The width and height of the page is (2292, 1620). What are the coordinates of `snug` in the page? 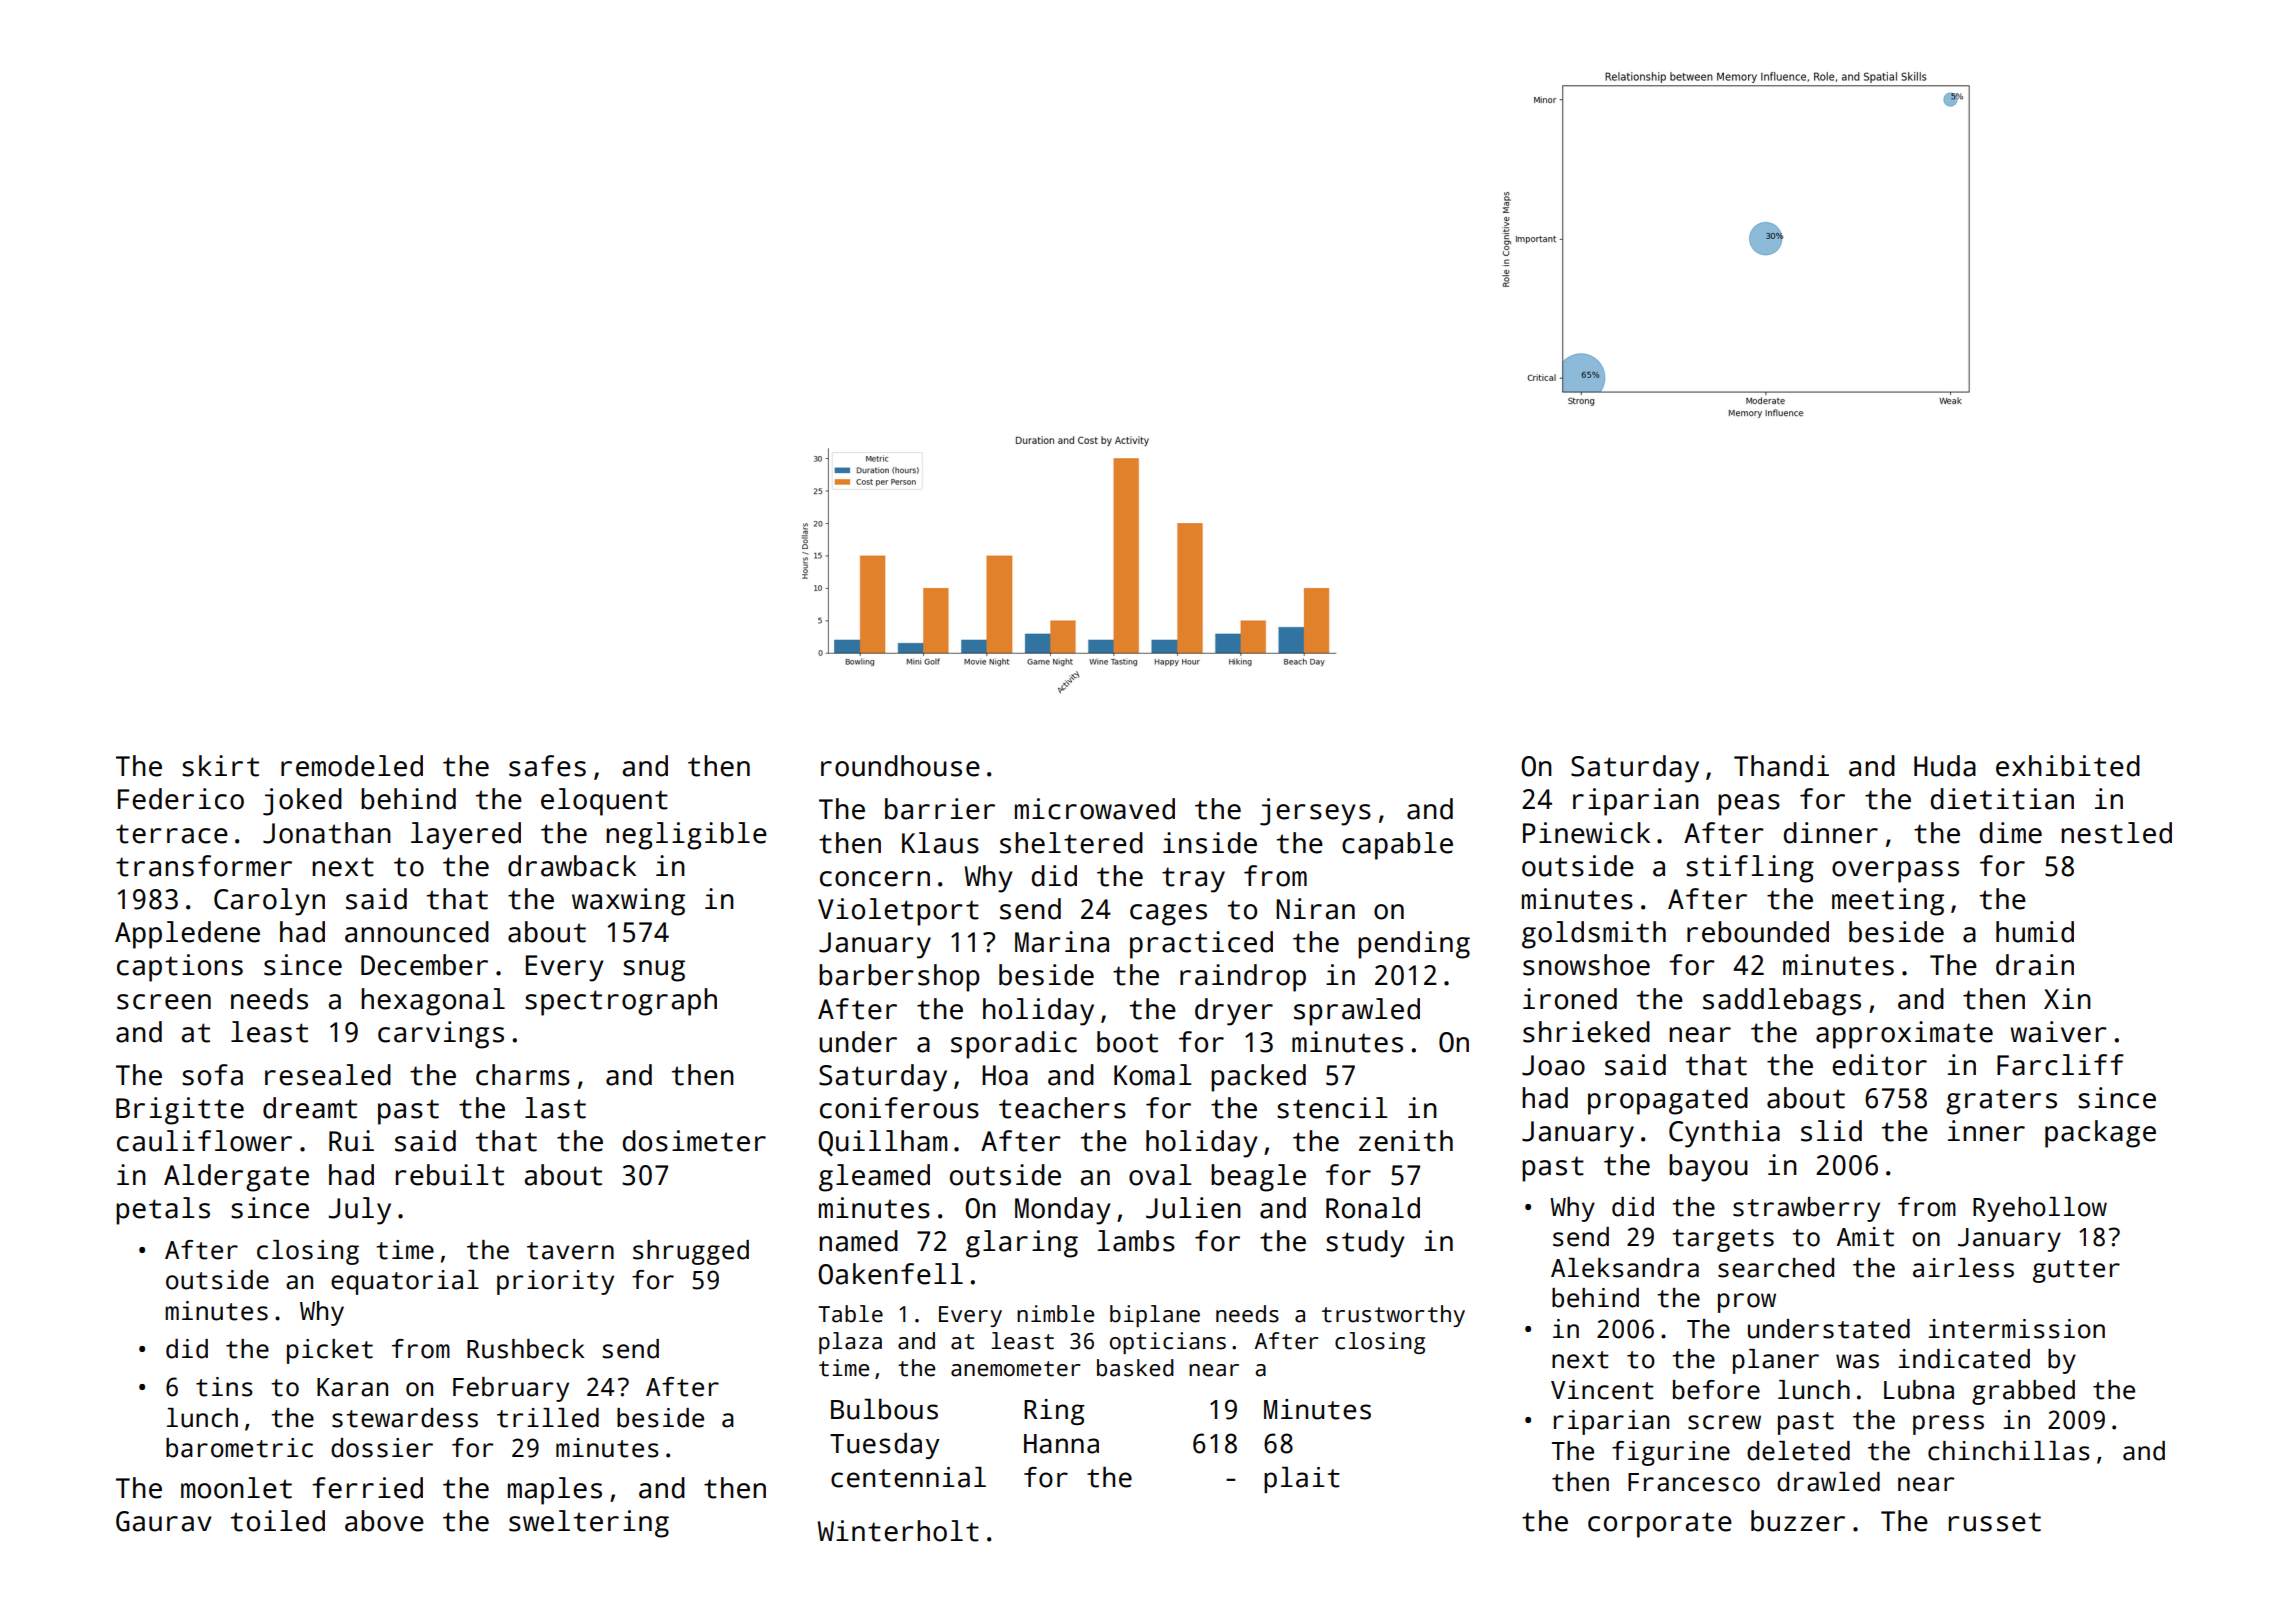 It's located at (654, 971).
